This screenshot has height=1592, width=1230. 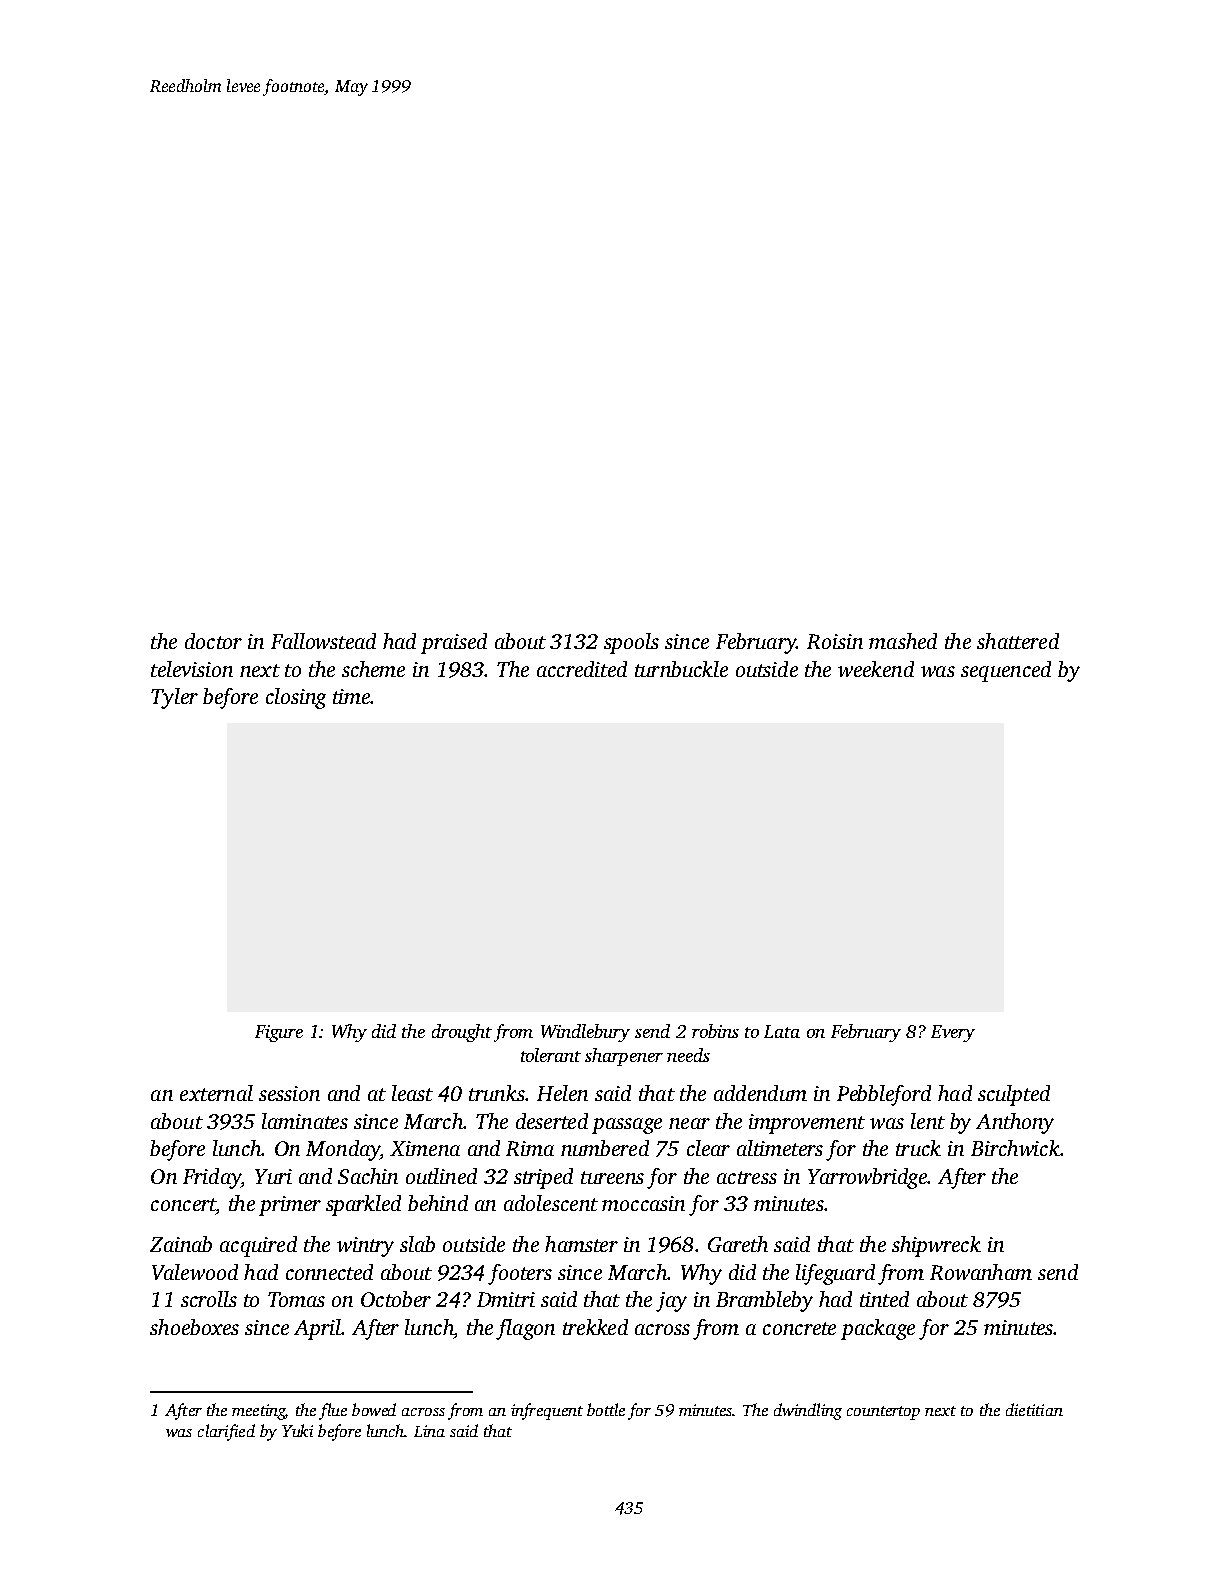 I want to click on accredited, so click(x=582, y=669).
